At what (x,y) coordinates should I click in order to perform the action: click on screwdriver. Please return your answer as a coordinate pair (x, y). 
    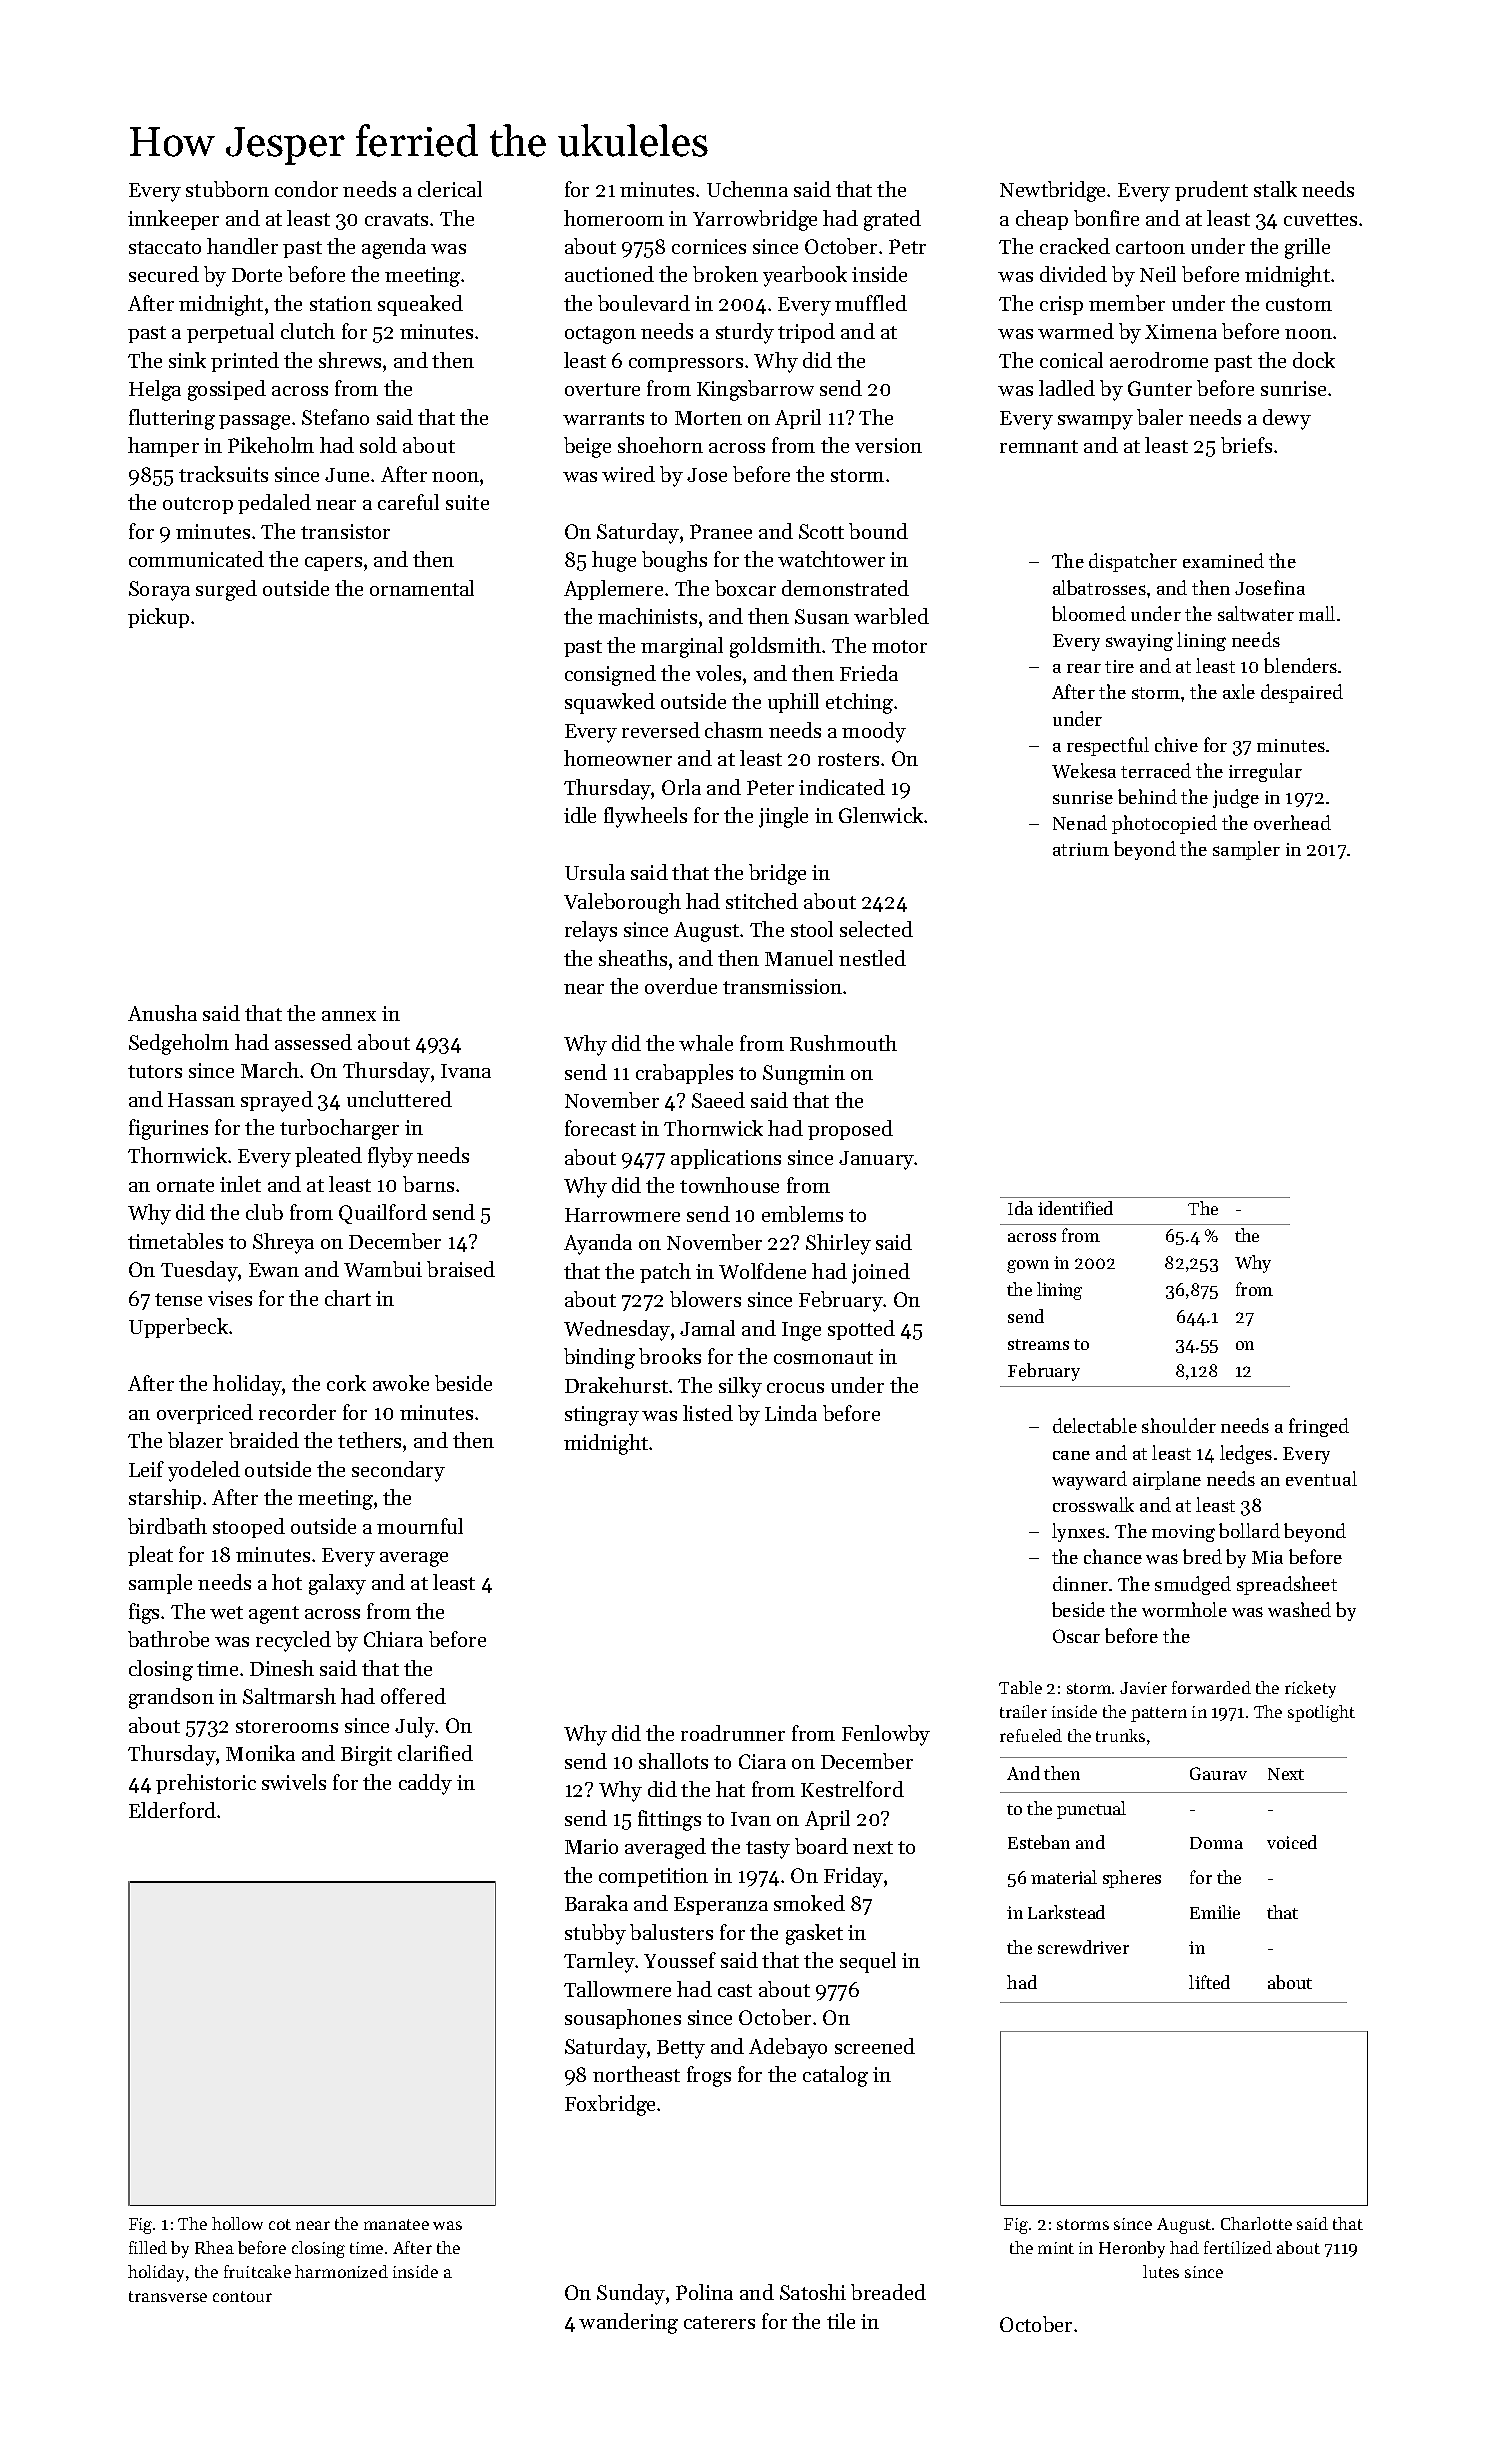
    Looking at the image, I should click on (1083, 1947).
